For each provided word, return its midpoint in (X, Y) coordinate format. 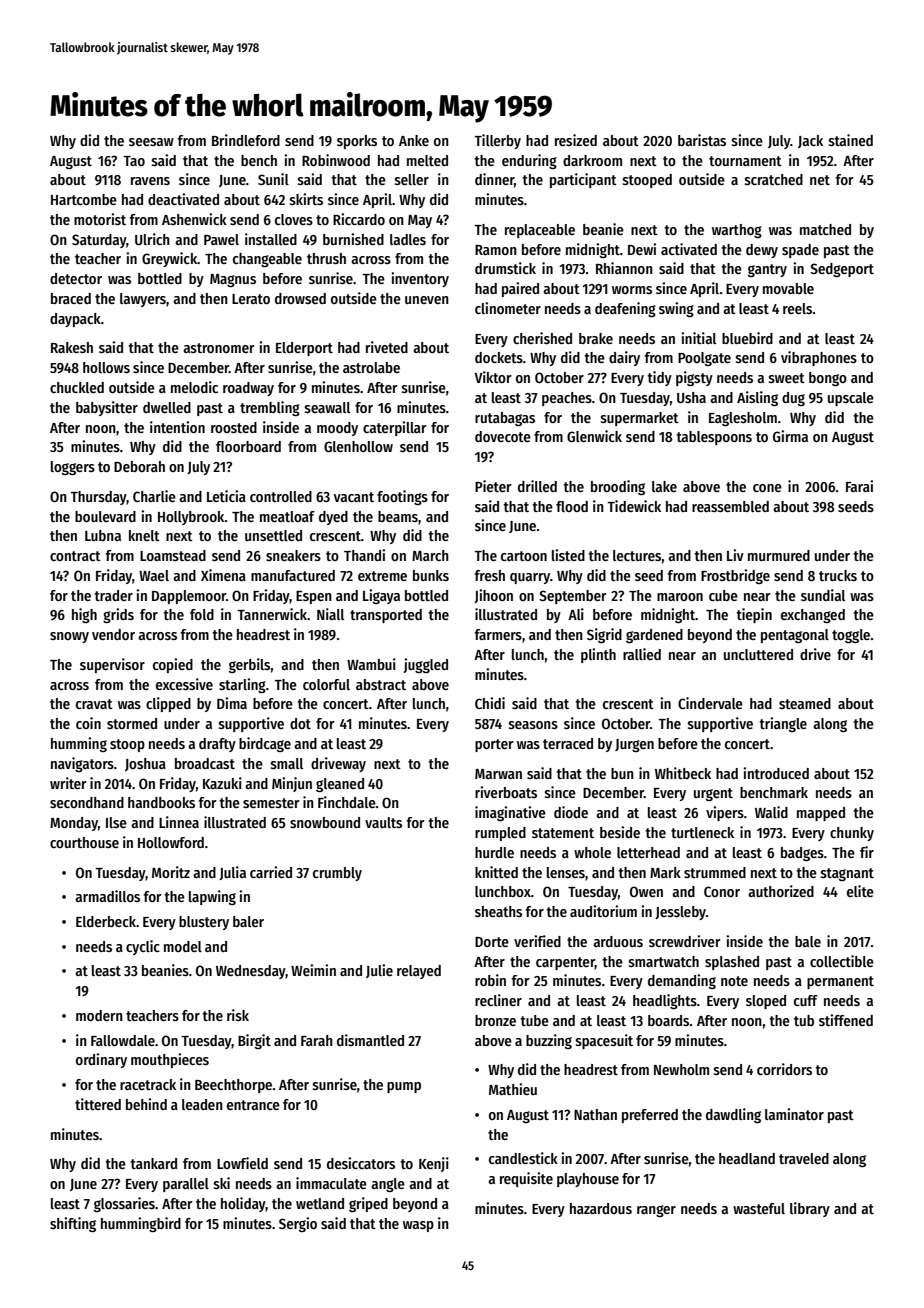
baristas (702, 140)
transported (386, 616)
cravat (94, 704)
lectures (637, 555)
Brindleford (246, 140)
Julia (232, 873)
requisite (526, 1179)
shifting (73, 1224)
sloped (766, 1002)
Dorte (492, 942)
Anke (414, 140)
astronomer (219, 348)
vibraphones (819, 358)
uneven (427, 300)
